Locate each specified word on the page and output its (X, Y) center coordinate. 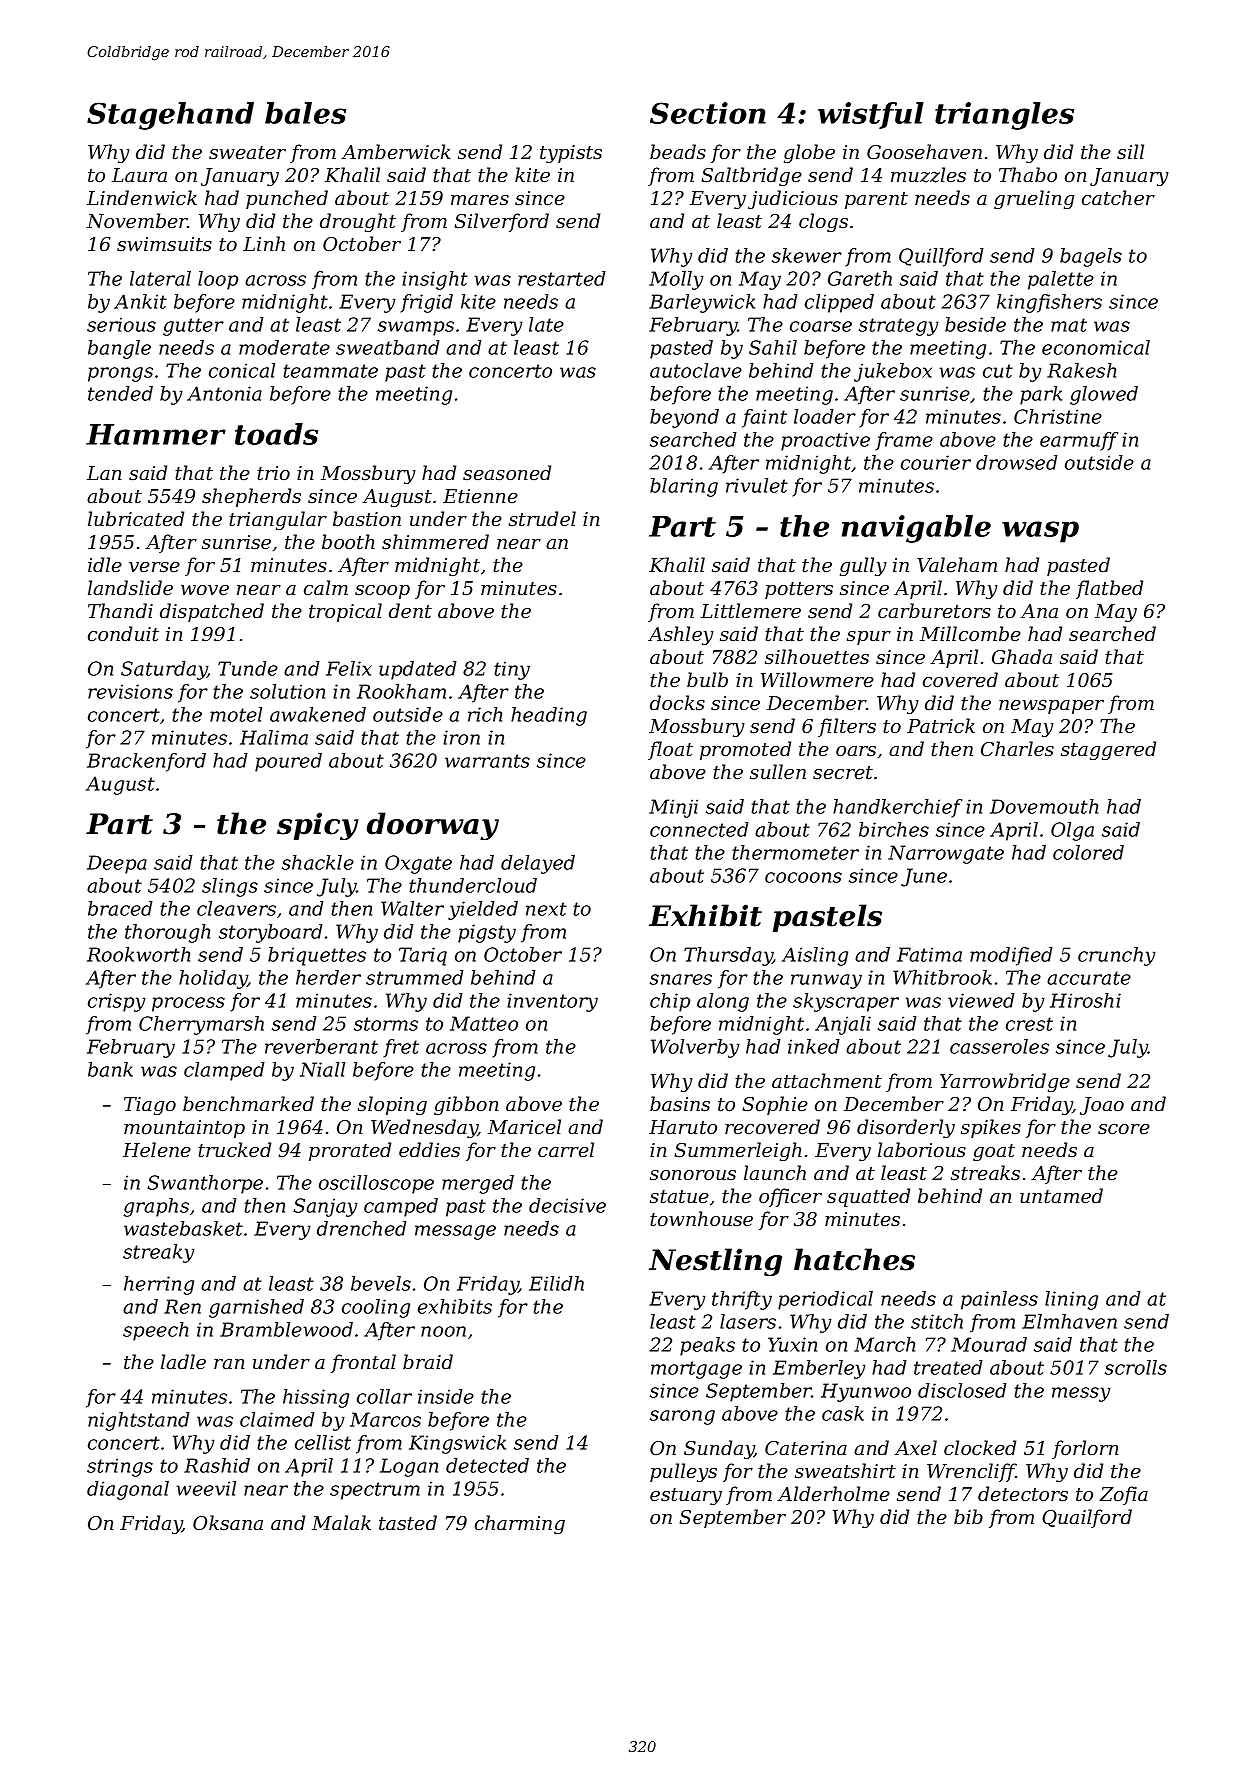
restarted (562, 278)
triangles (1004, 116)
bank (110, 1069)
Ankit (140, 301)
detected (487, 1465)
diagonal (128, 1490)
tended (120, 393)
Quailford (1087, 1518)
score (1124, 1129)
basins (680, 1103)
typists (571, 154)
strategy (899, 327)
